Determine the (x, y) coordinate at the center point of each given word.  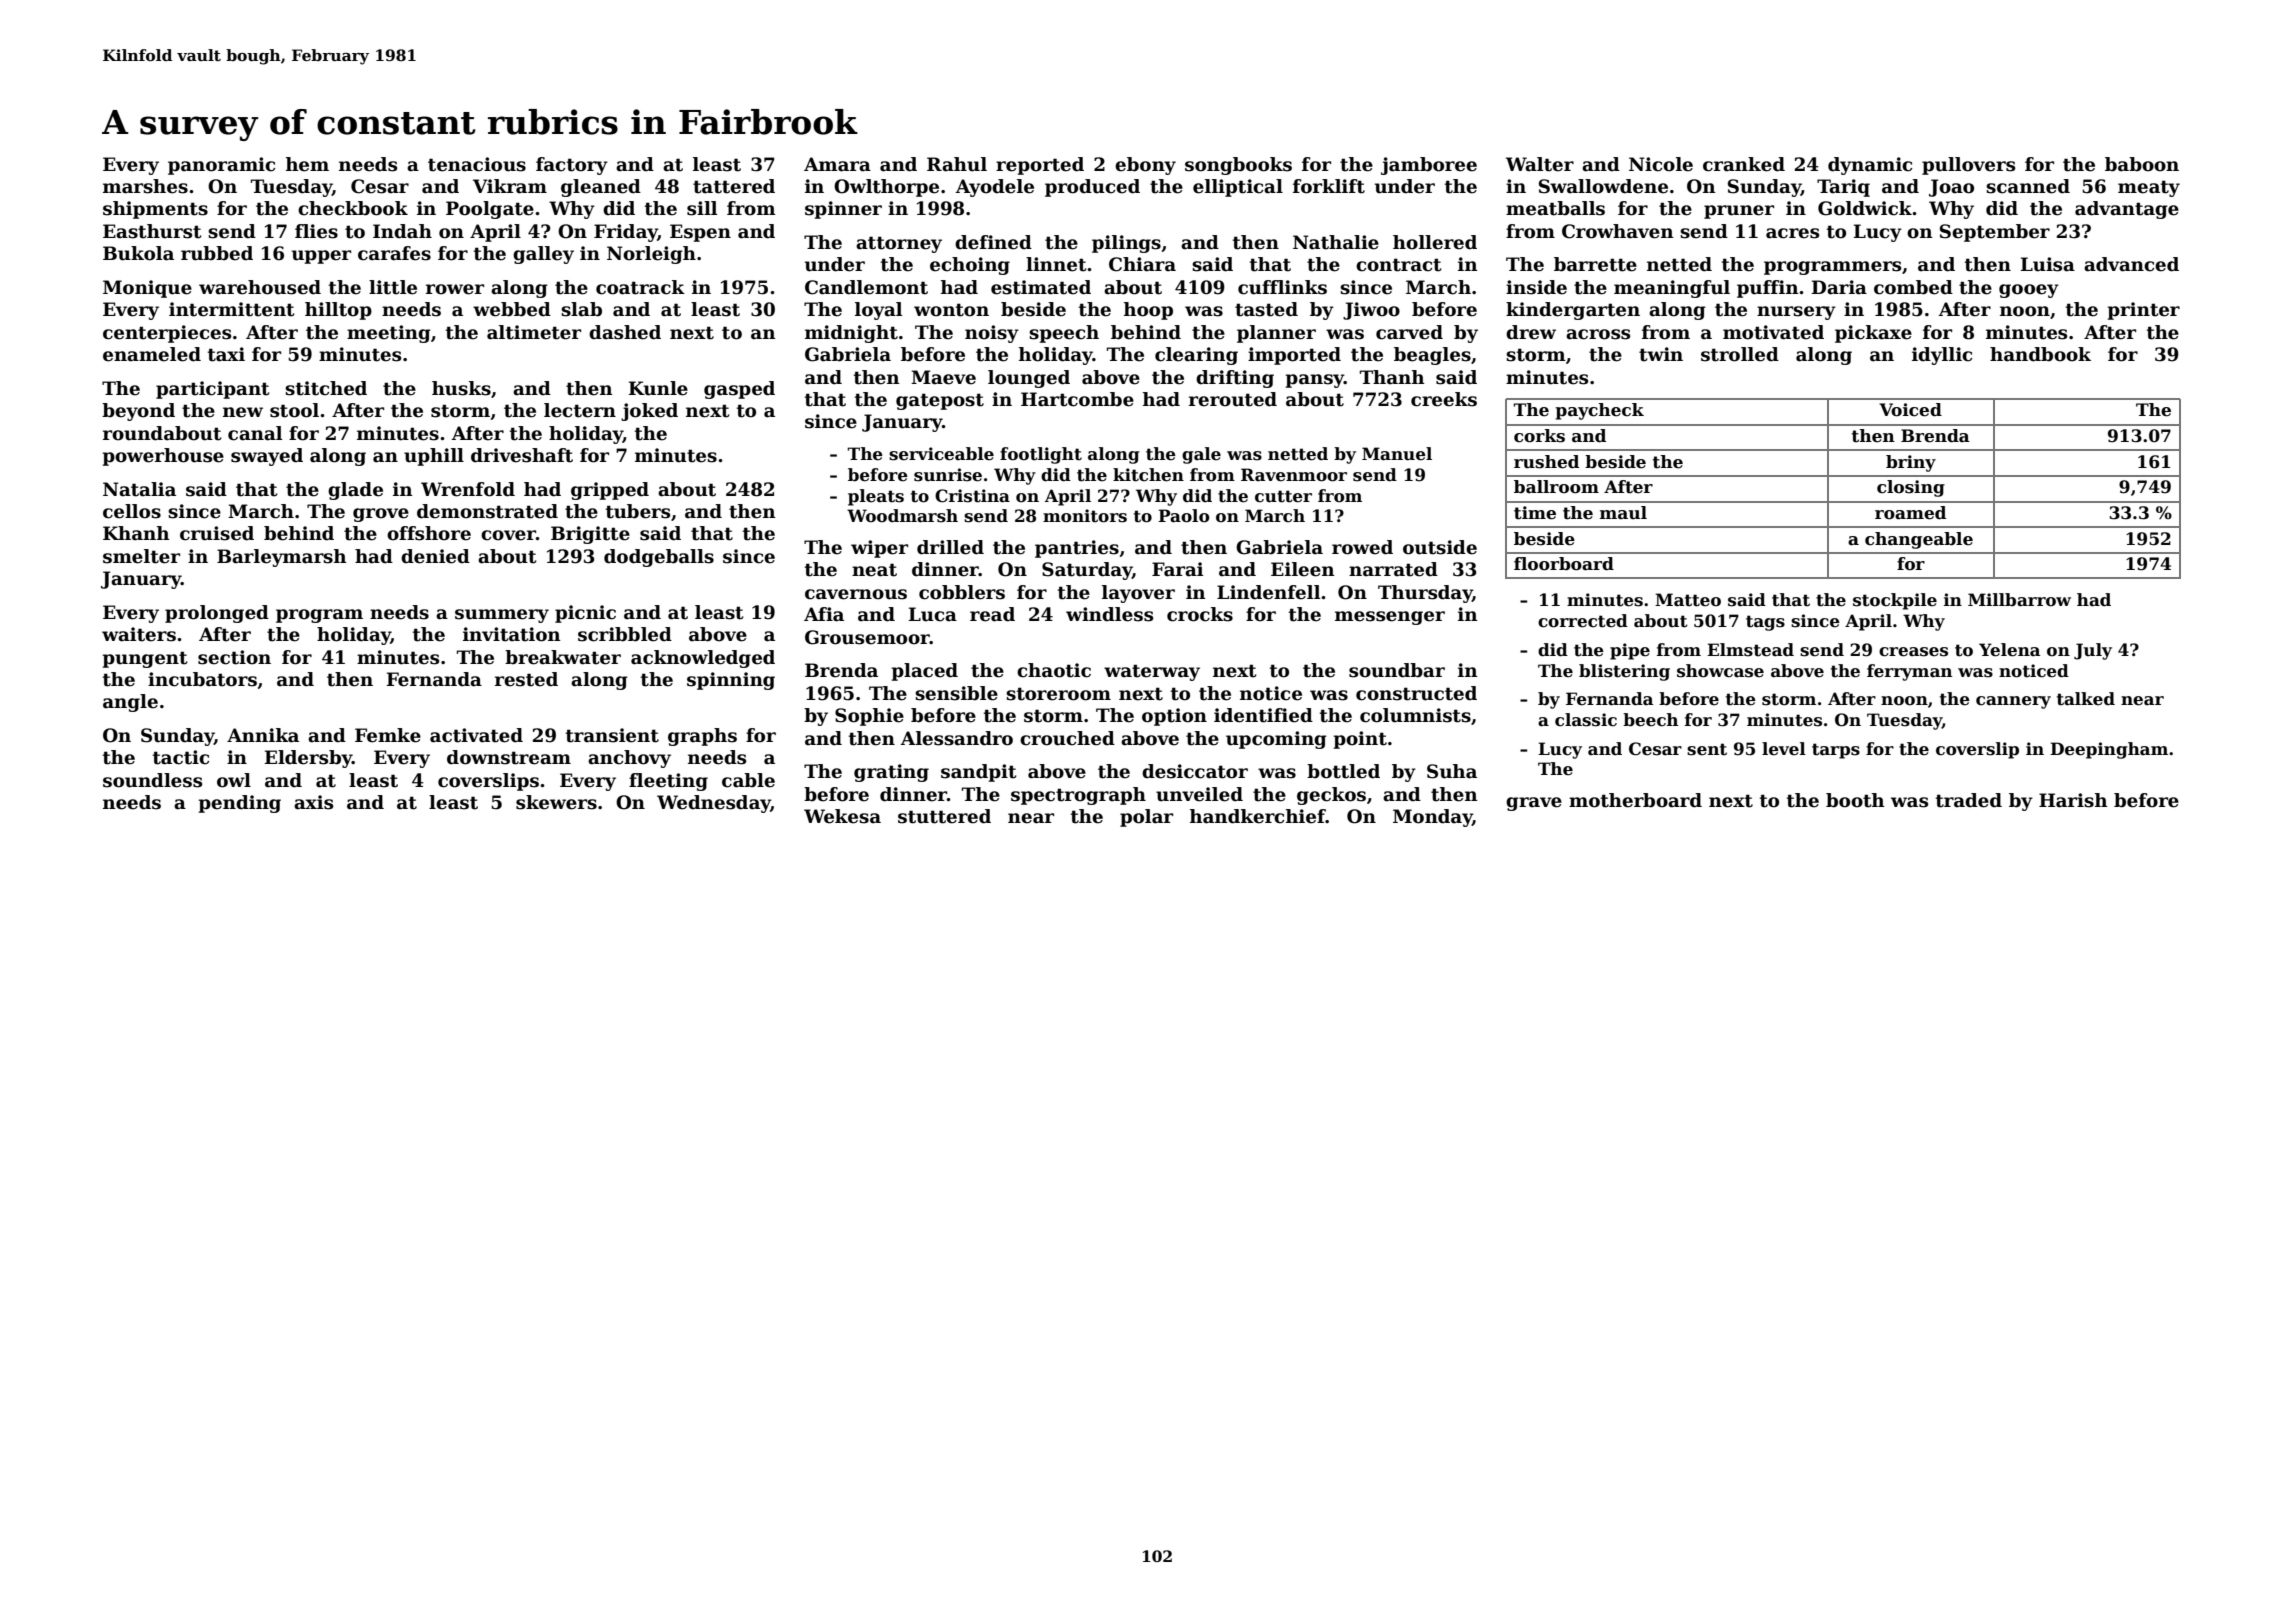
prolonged (217, 614)
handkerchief (1258, 816)
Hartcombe (1077, 399)
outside (1440, 547)
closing (1911, 488)
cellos (132, 511)
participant (213, 390)
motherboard (1635, 800)
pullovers (1968, 166)
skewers (556, 802)
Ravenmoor (1294, 475)
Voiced (1910, 410)
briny (1911, 463)
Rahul (957, 164)
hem (307, 164)
